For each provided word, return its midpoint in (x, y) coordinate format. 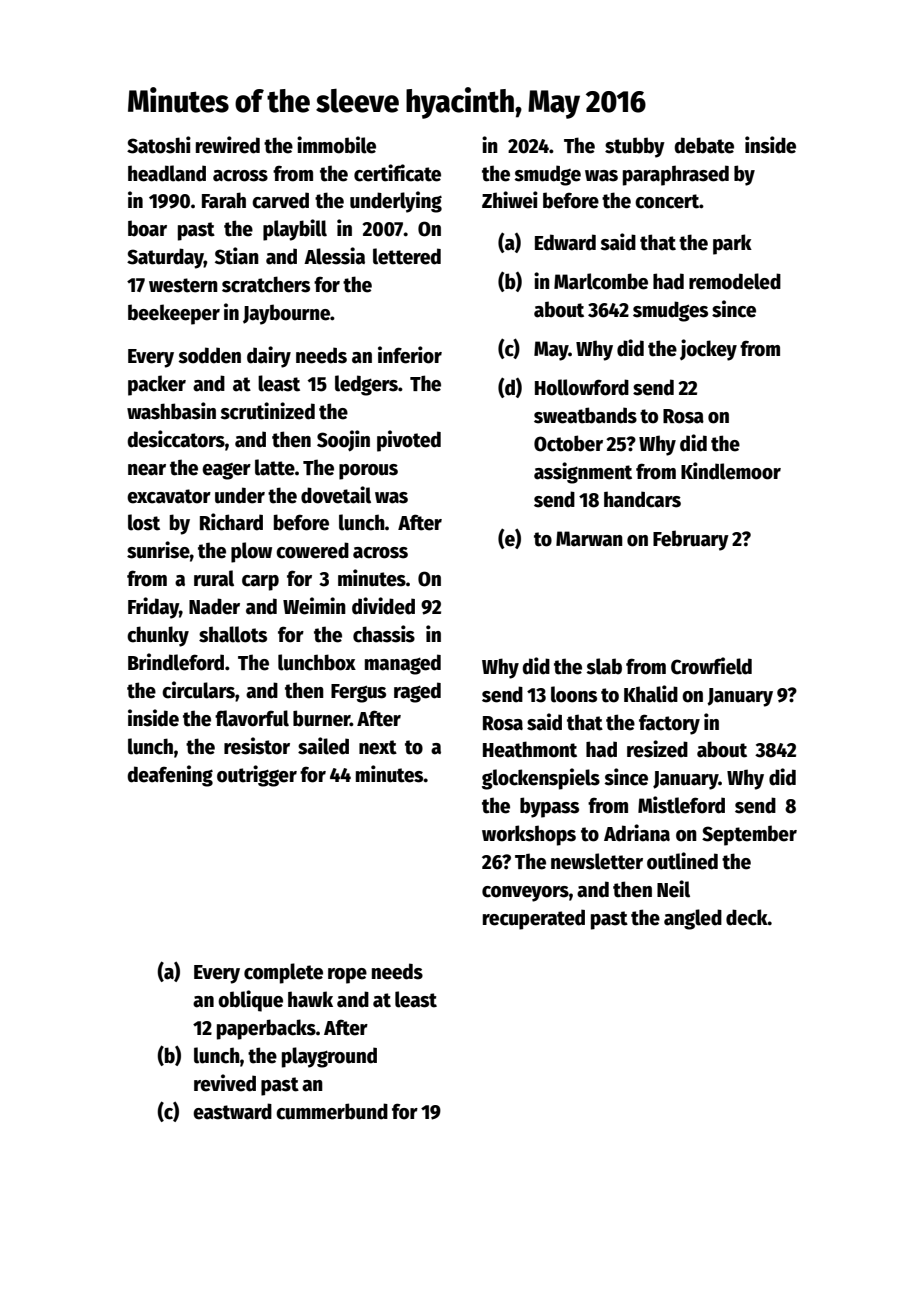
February (691, 540)
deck (747, 917)
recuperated (534, 919)
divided (383, 606)
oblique (250, 1001)
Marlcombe (601, 281)
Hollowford (582, 387)
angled (693, 919)
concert (667, 201)
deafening (170, 776)
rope (347, 976)
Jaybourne (286, 314)
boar (147, 228)
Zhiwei (510, 200)
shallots (233, 634)
